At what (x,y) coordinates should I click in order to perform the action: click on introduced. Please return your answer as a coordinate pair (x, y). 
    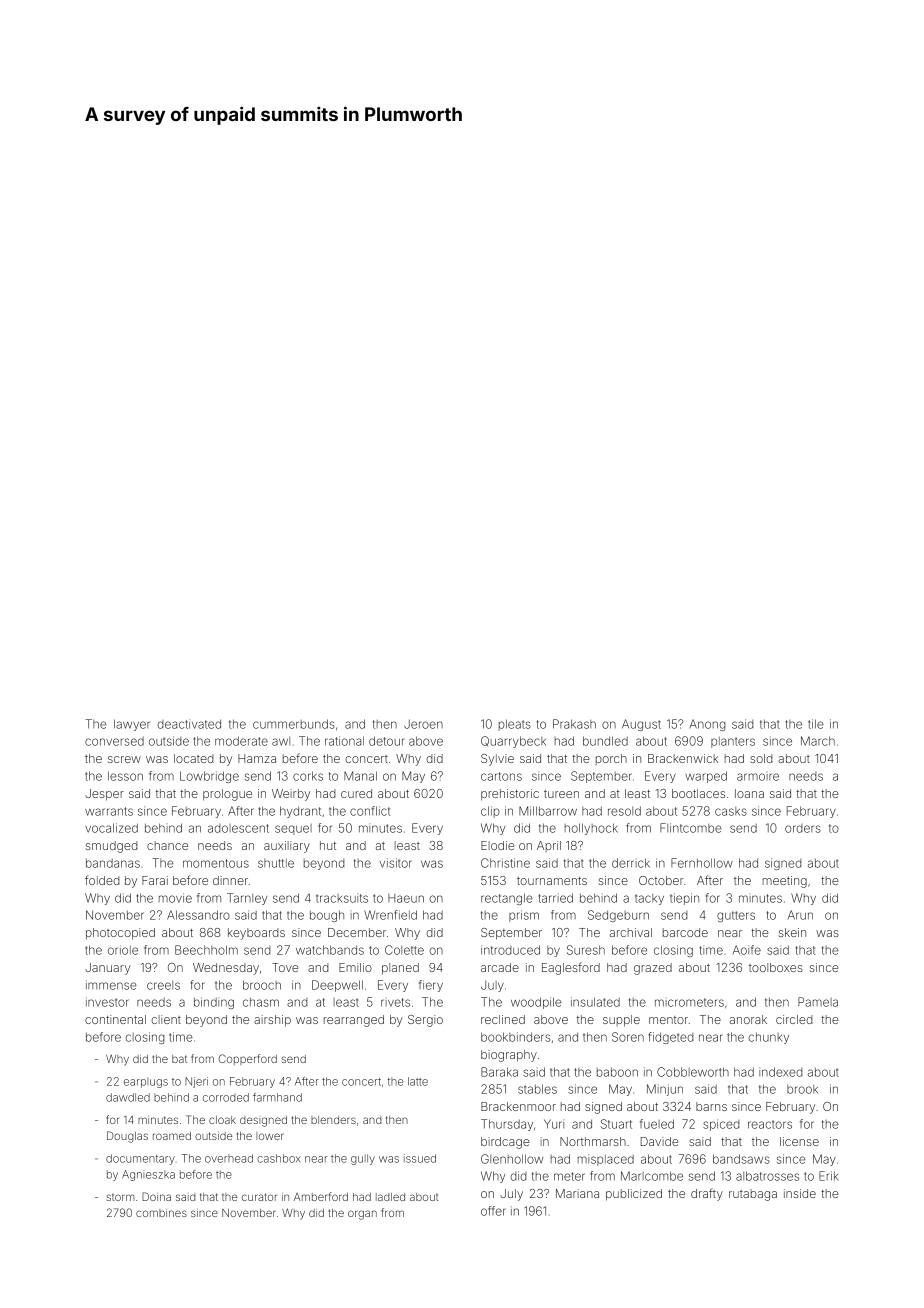
    Looking at the image, I should click on (510, 950).
